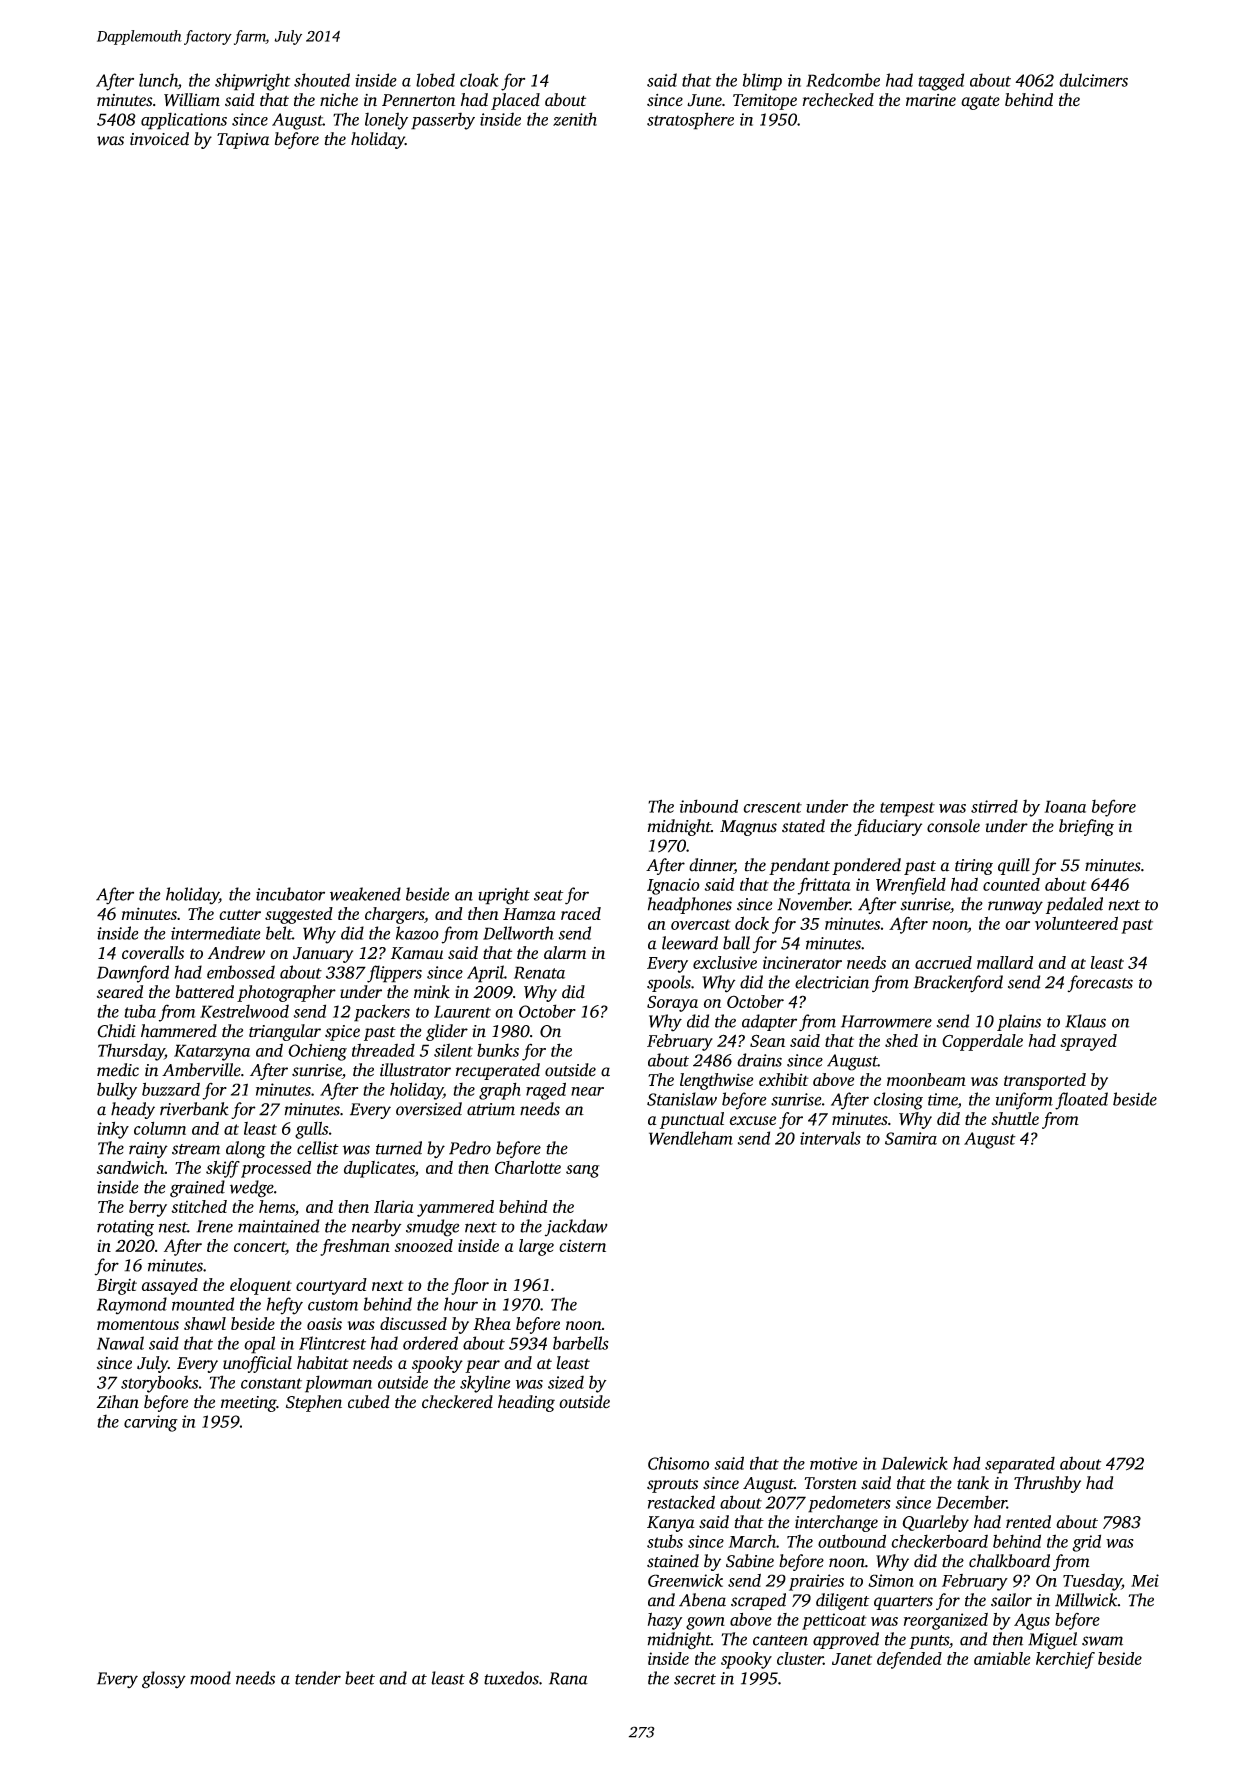  Describe the element at coordinates (158, 80) in the image. I see `lunch` at that location.
